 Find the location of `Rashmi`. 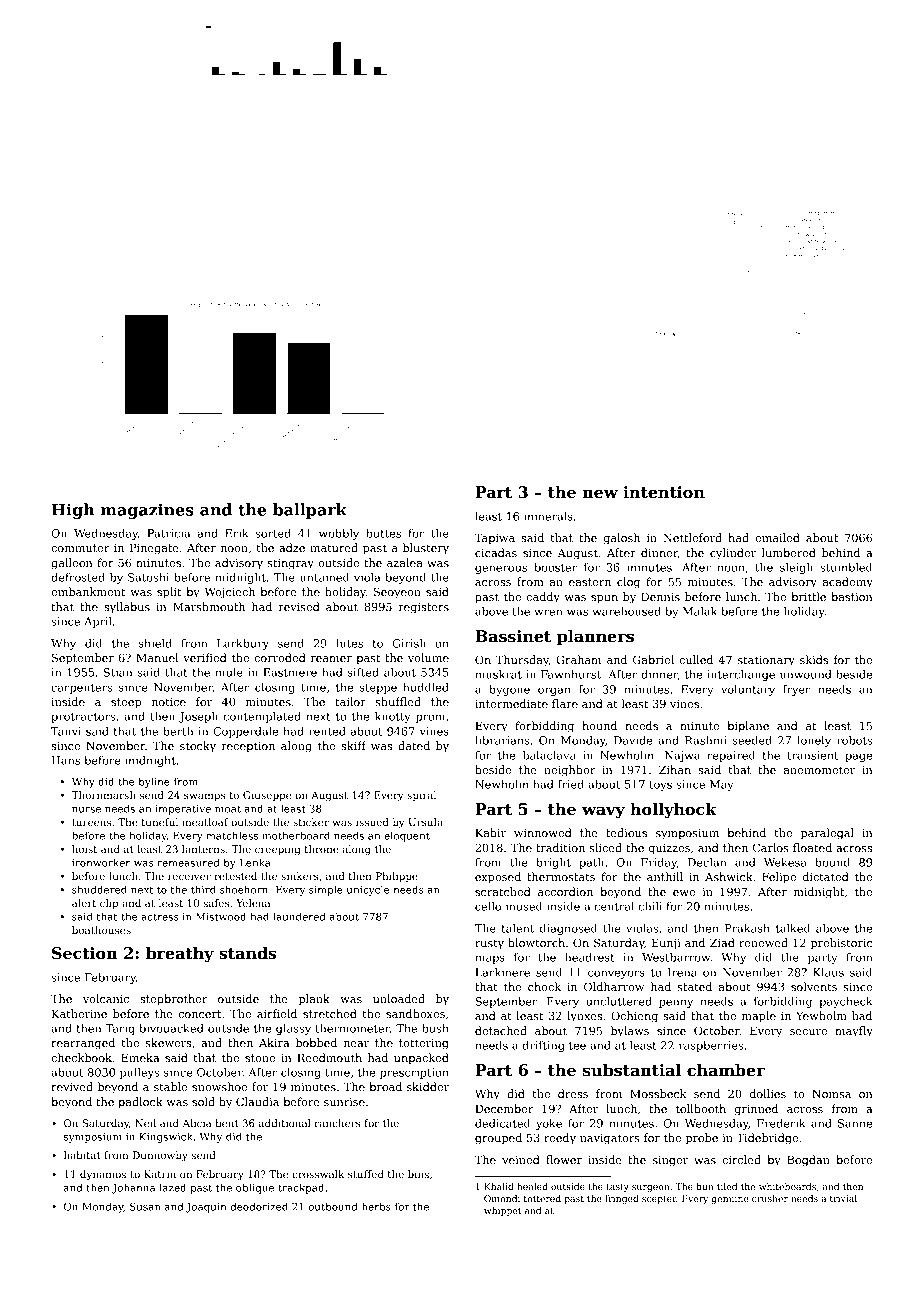

Rashmi is located at coordinates (706, 740).
